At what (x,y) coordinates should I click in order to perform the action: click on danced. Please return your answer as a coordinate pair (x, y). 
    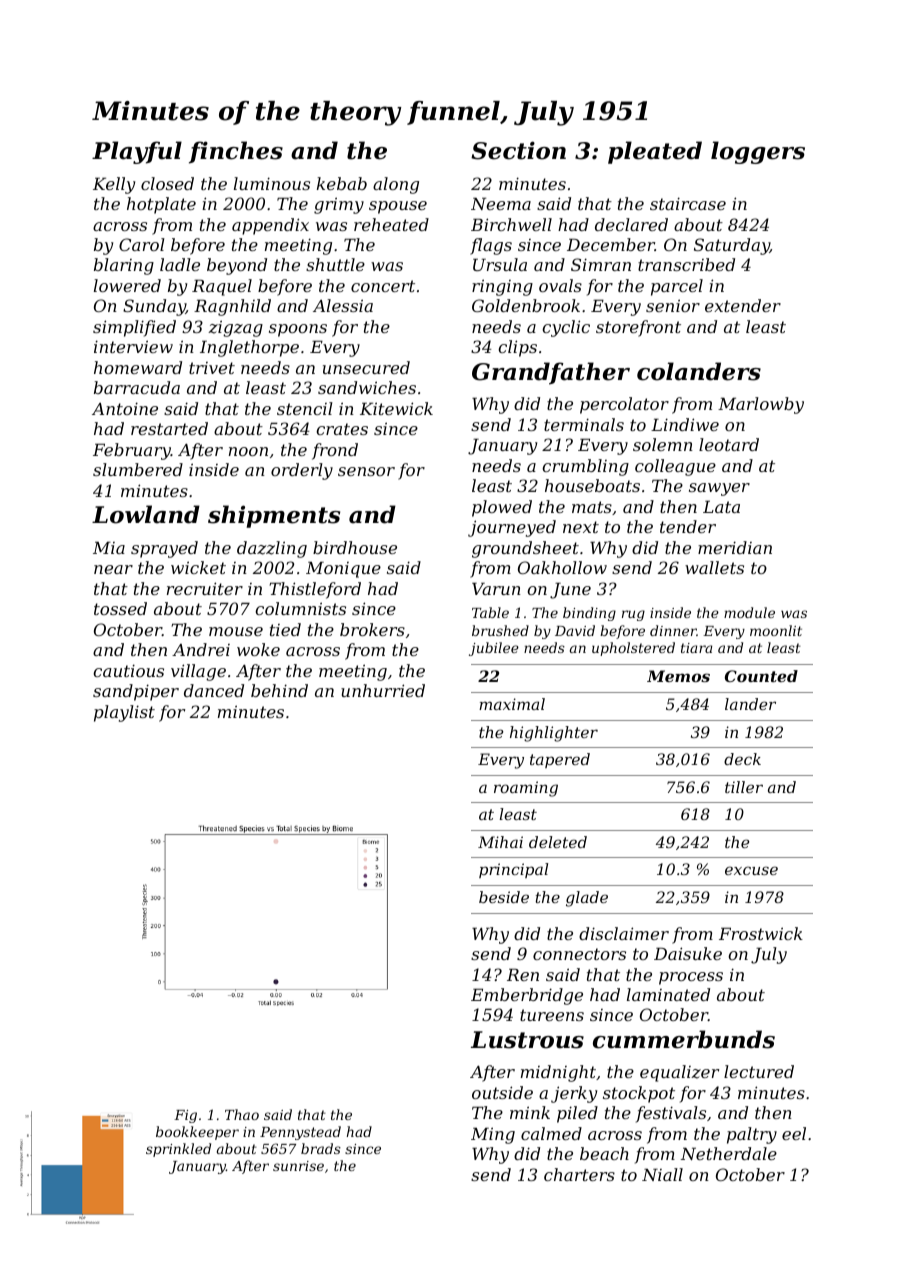
    Looking at the image, I should click on (214, 690).
